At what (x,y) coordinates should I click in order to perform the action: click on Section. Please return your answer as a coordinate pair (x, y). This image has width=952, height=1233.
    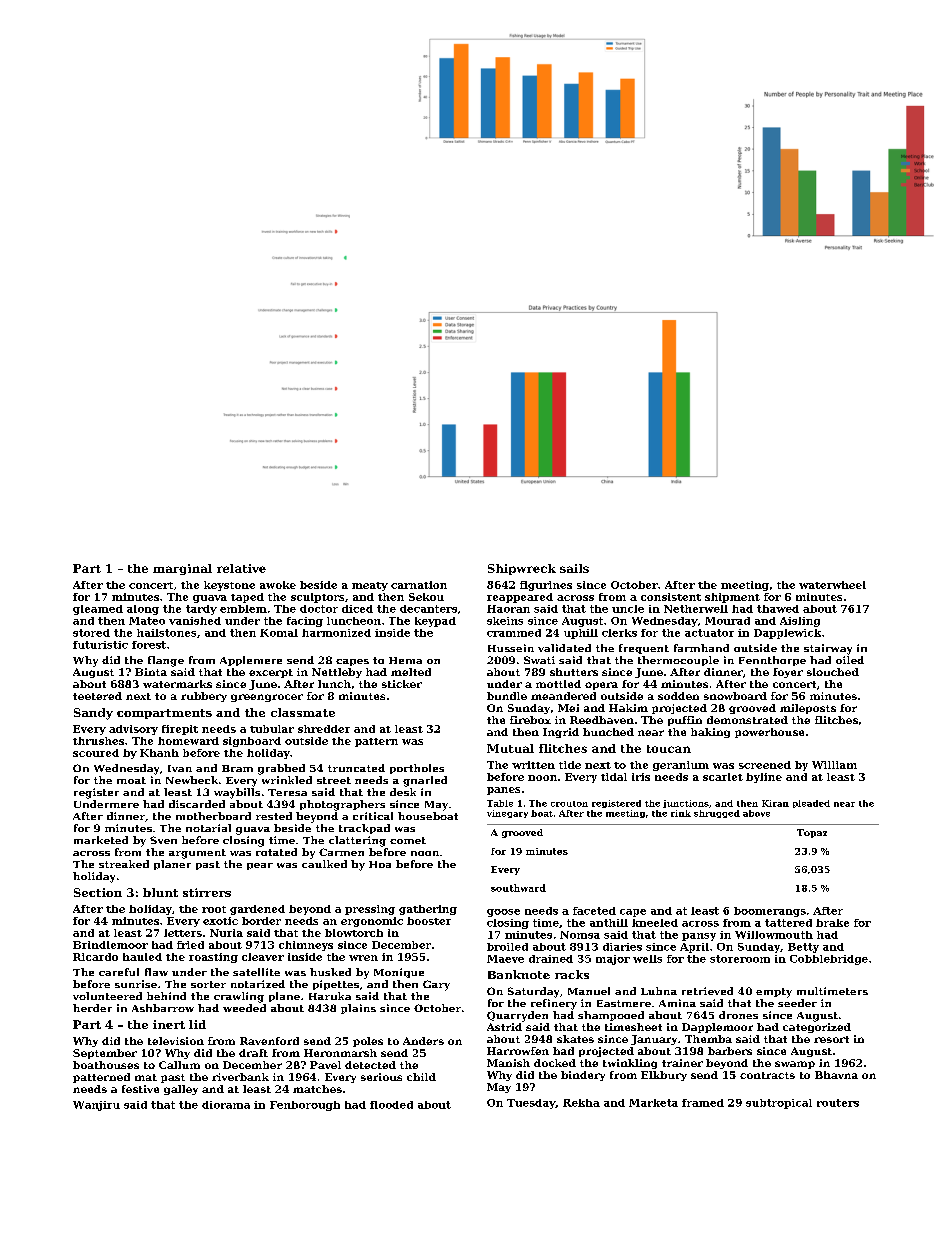
    Looking at the image, I should click on (98, 892).
